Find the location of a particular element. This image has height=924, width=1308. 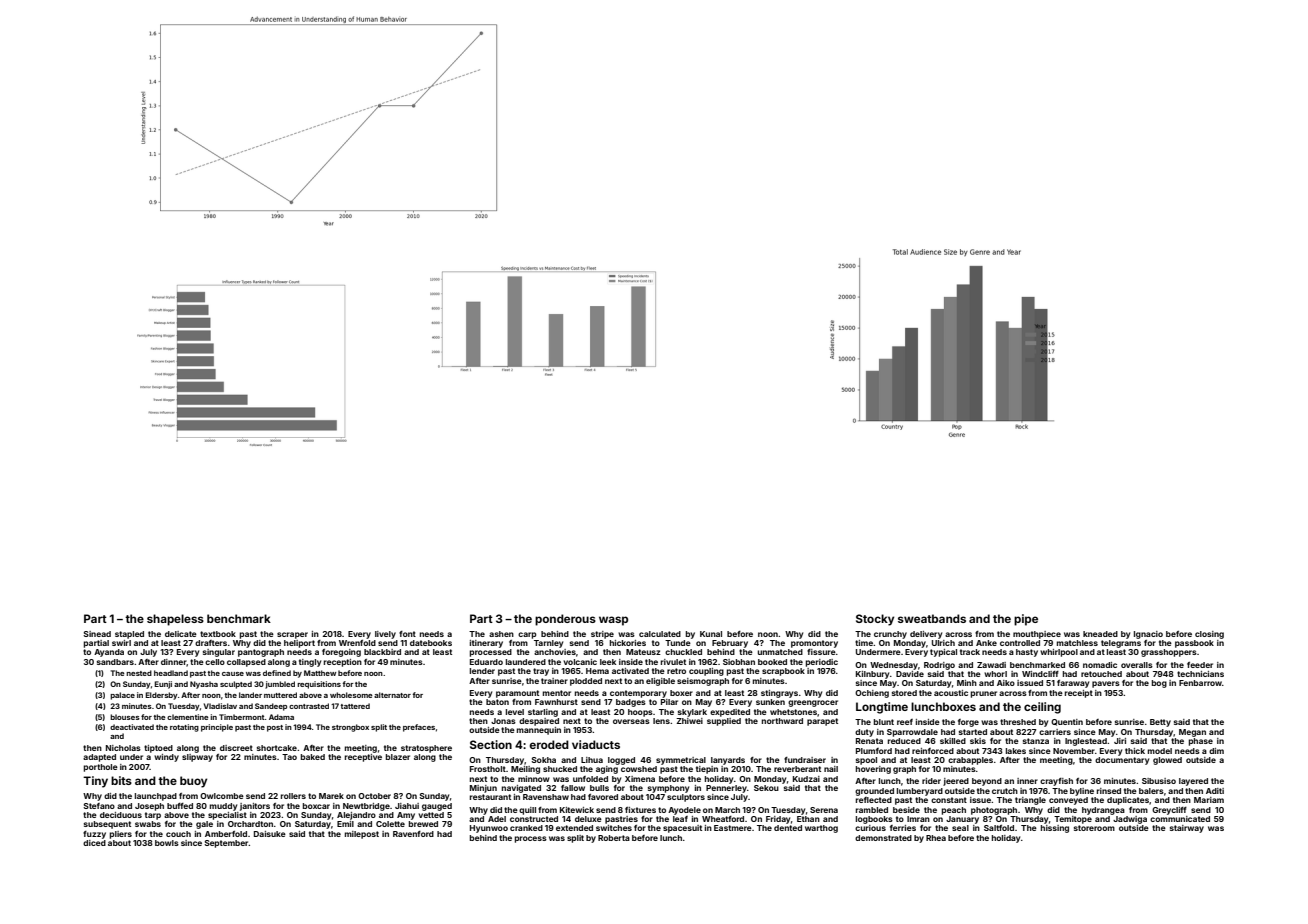

fallow is located at coordinates (573, 788).
